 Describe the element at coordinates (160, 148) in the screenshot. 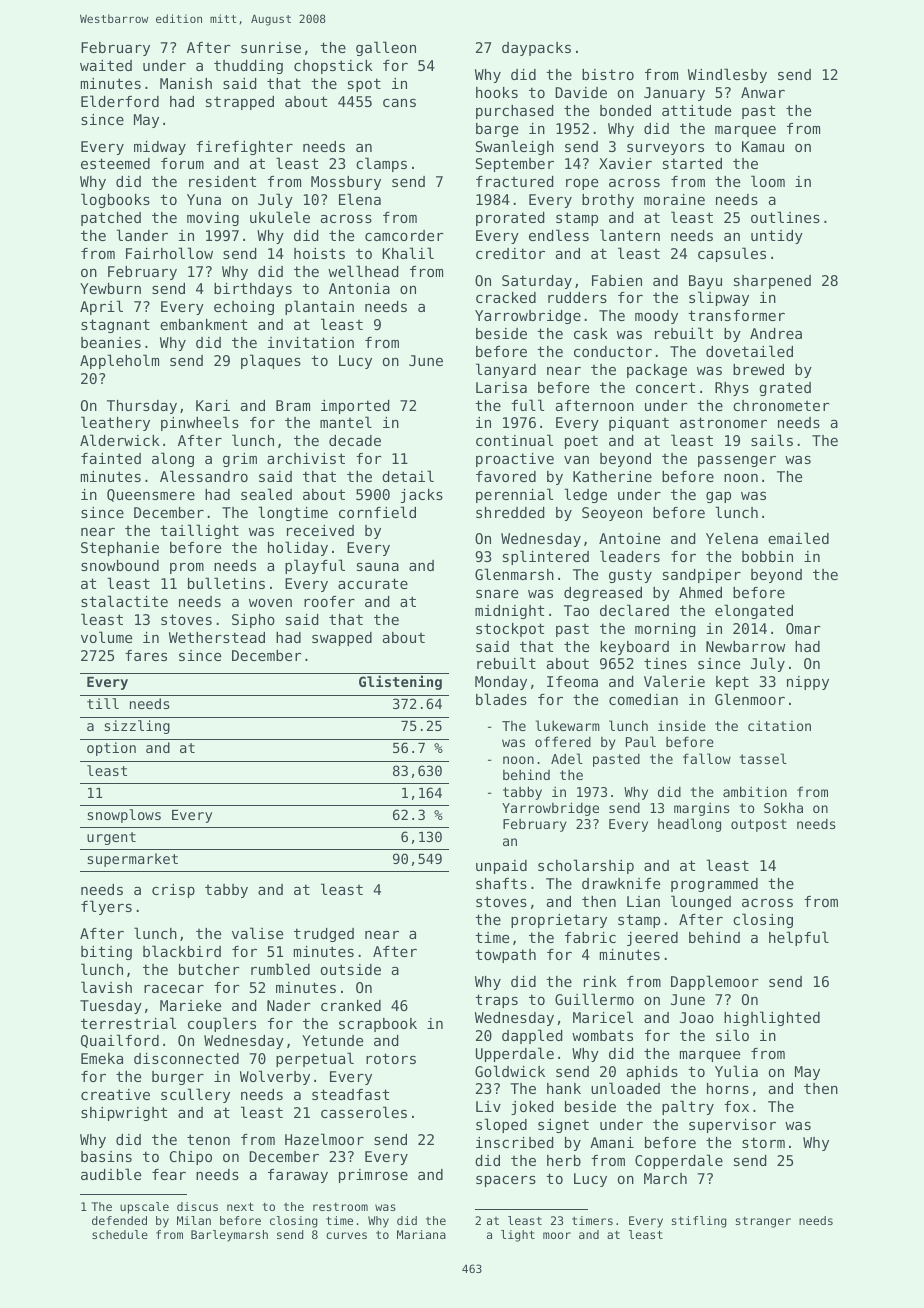

I see `midway` at that location.
